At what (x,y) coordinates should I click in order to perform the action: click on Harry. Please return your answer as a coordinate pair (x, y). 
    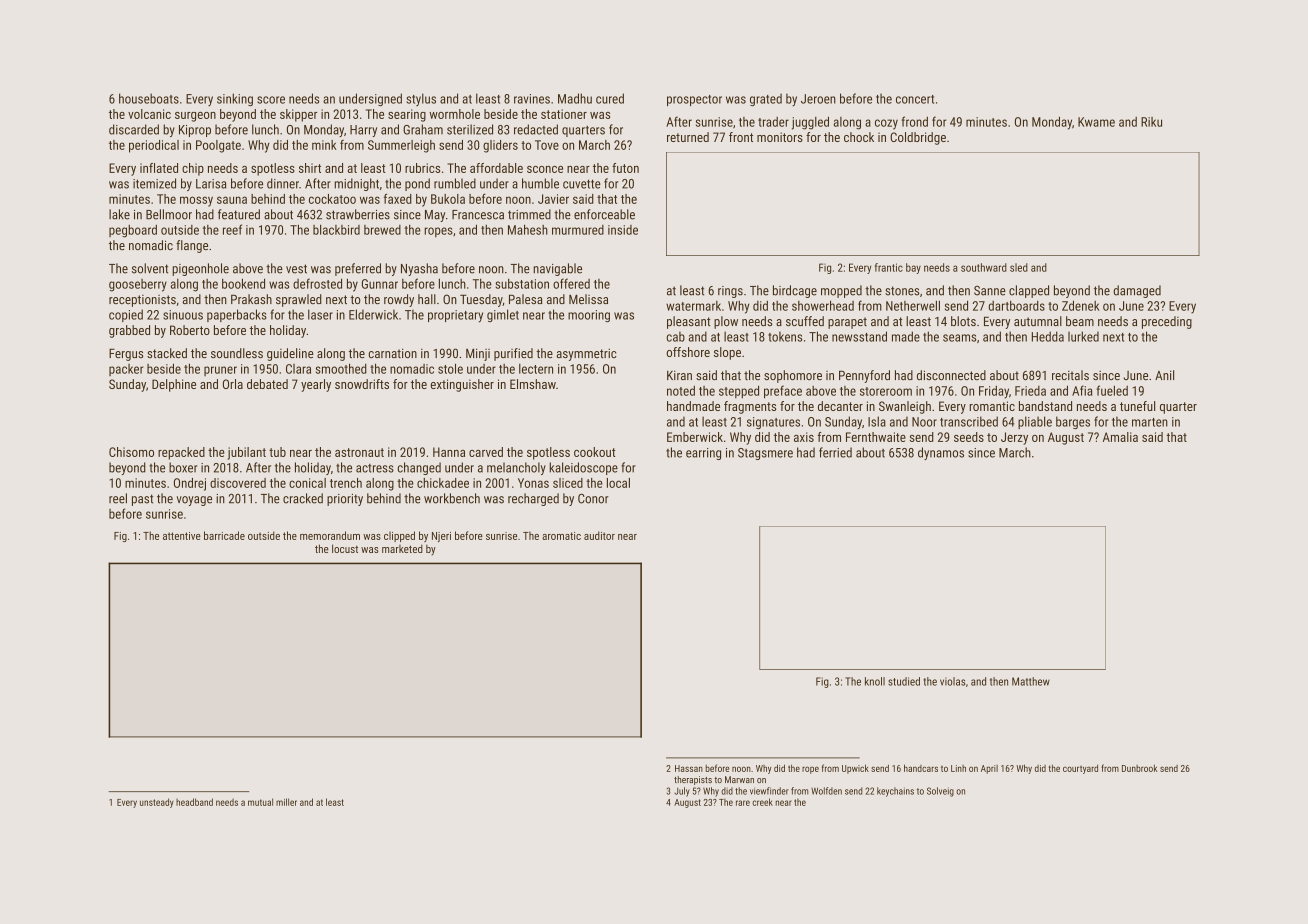
    Looking at the image, I should click on (363, 131).
